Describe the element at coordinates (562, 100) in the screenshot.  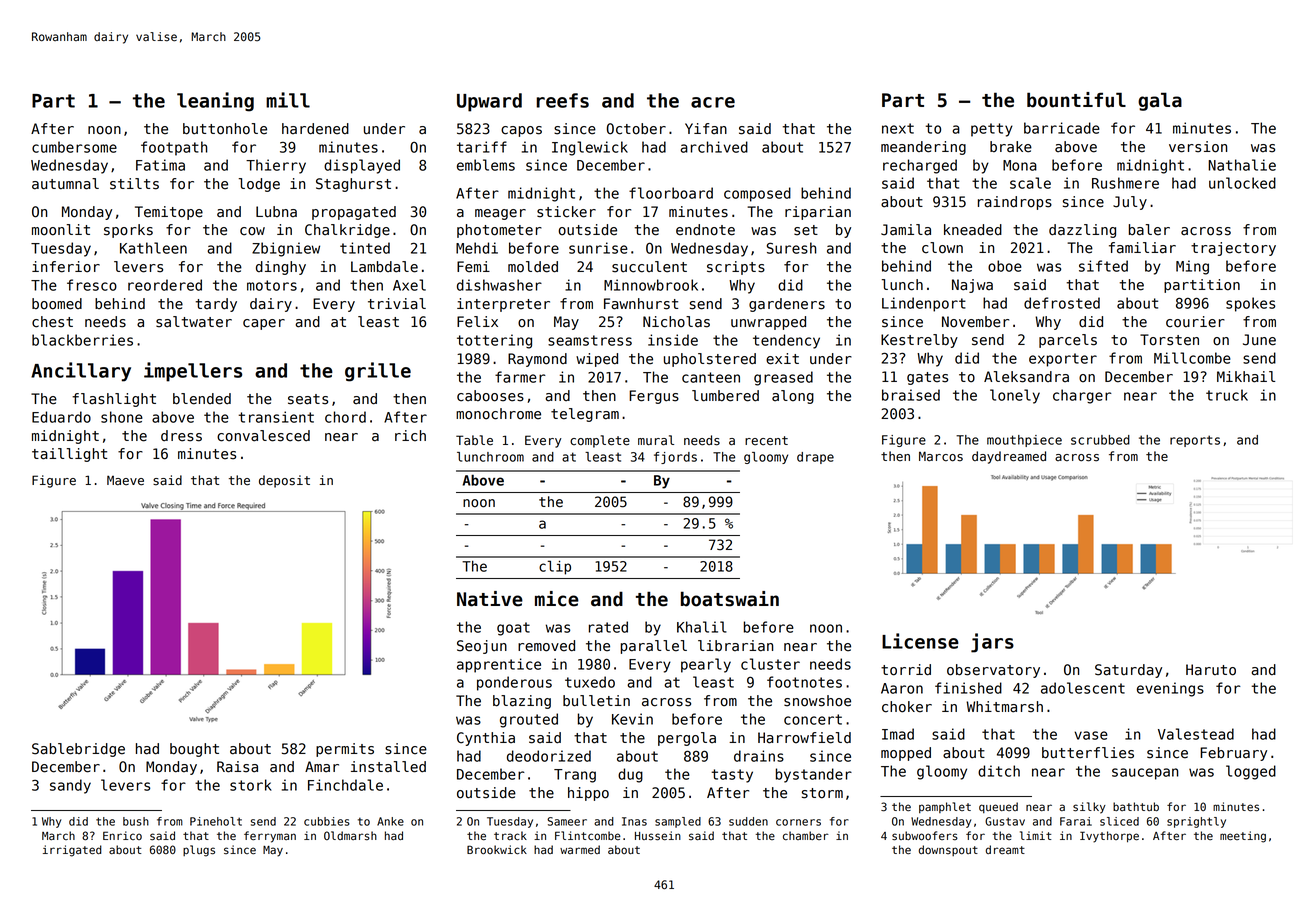
I see `reefs` at that location.
